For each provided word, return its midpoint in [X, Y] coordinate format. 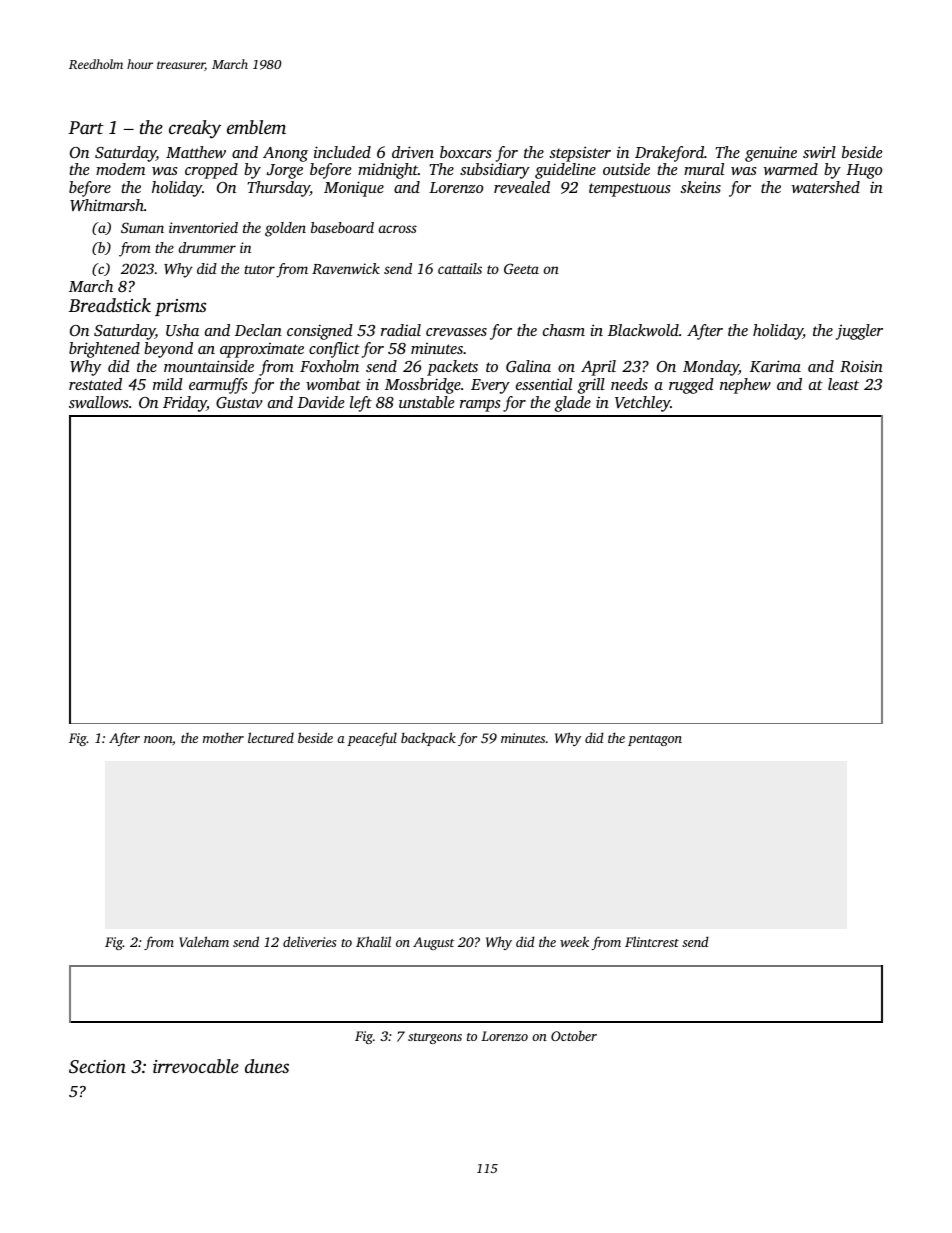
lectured [271, 737]
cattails [460, 268]
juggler [859, 332]
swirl [819, 152]
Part [86, 127]
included [342, 152]
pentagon [655, 740]
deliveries [309, 941]
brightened [104, 350]
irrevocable [196, 1066]
